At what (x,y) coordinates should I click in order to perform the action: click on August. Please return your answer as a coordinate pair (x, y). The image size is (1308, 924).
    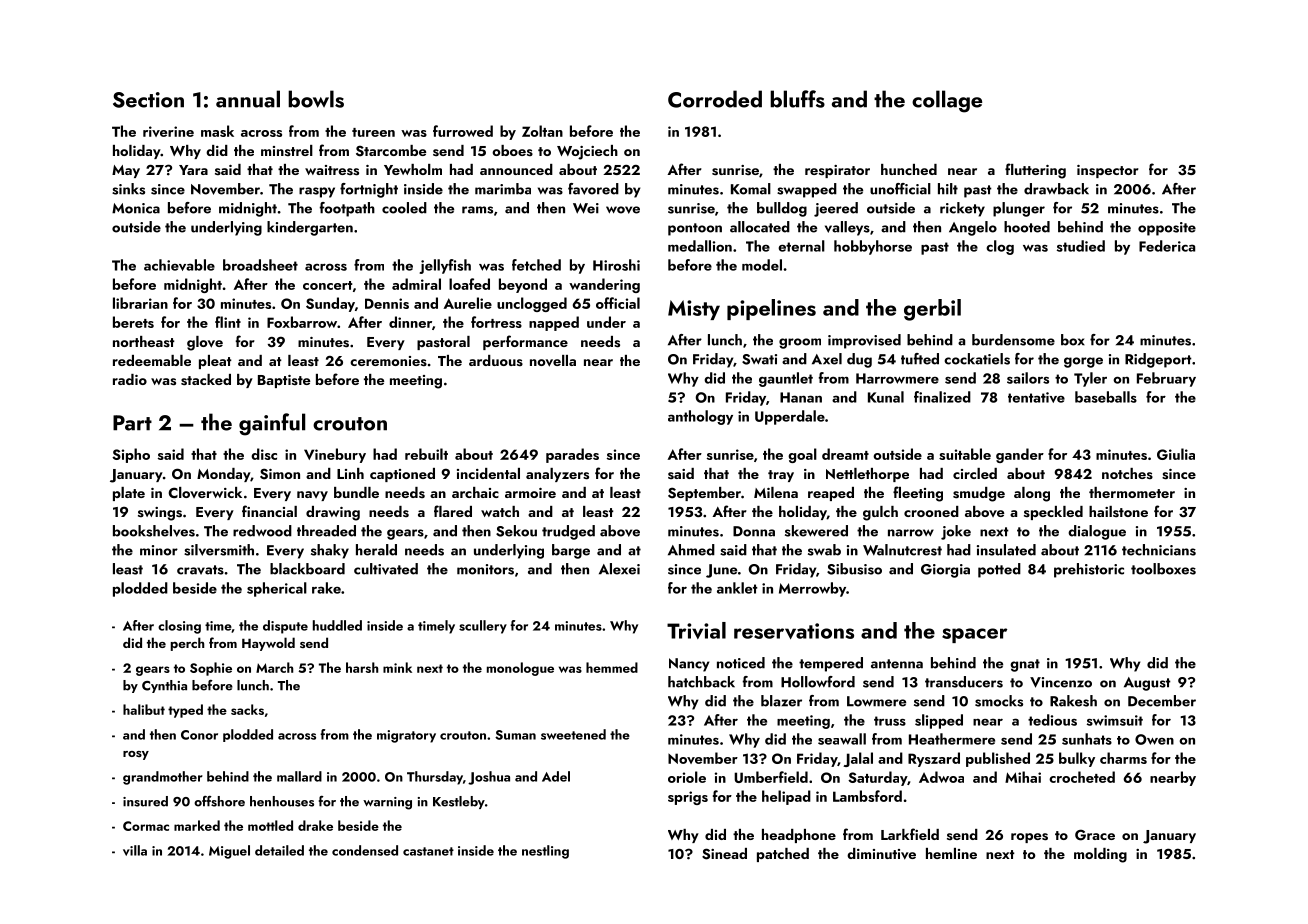
    Looking at the image, I should click on (1147, 684).
